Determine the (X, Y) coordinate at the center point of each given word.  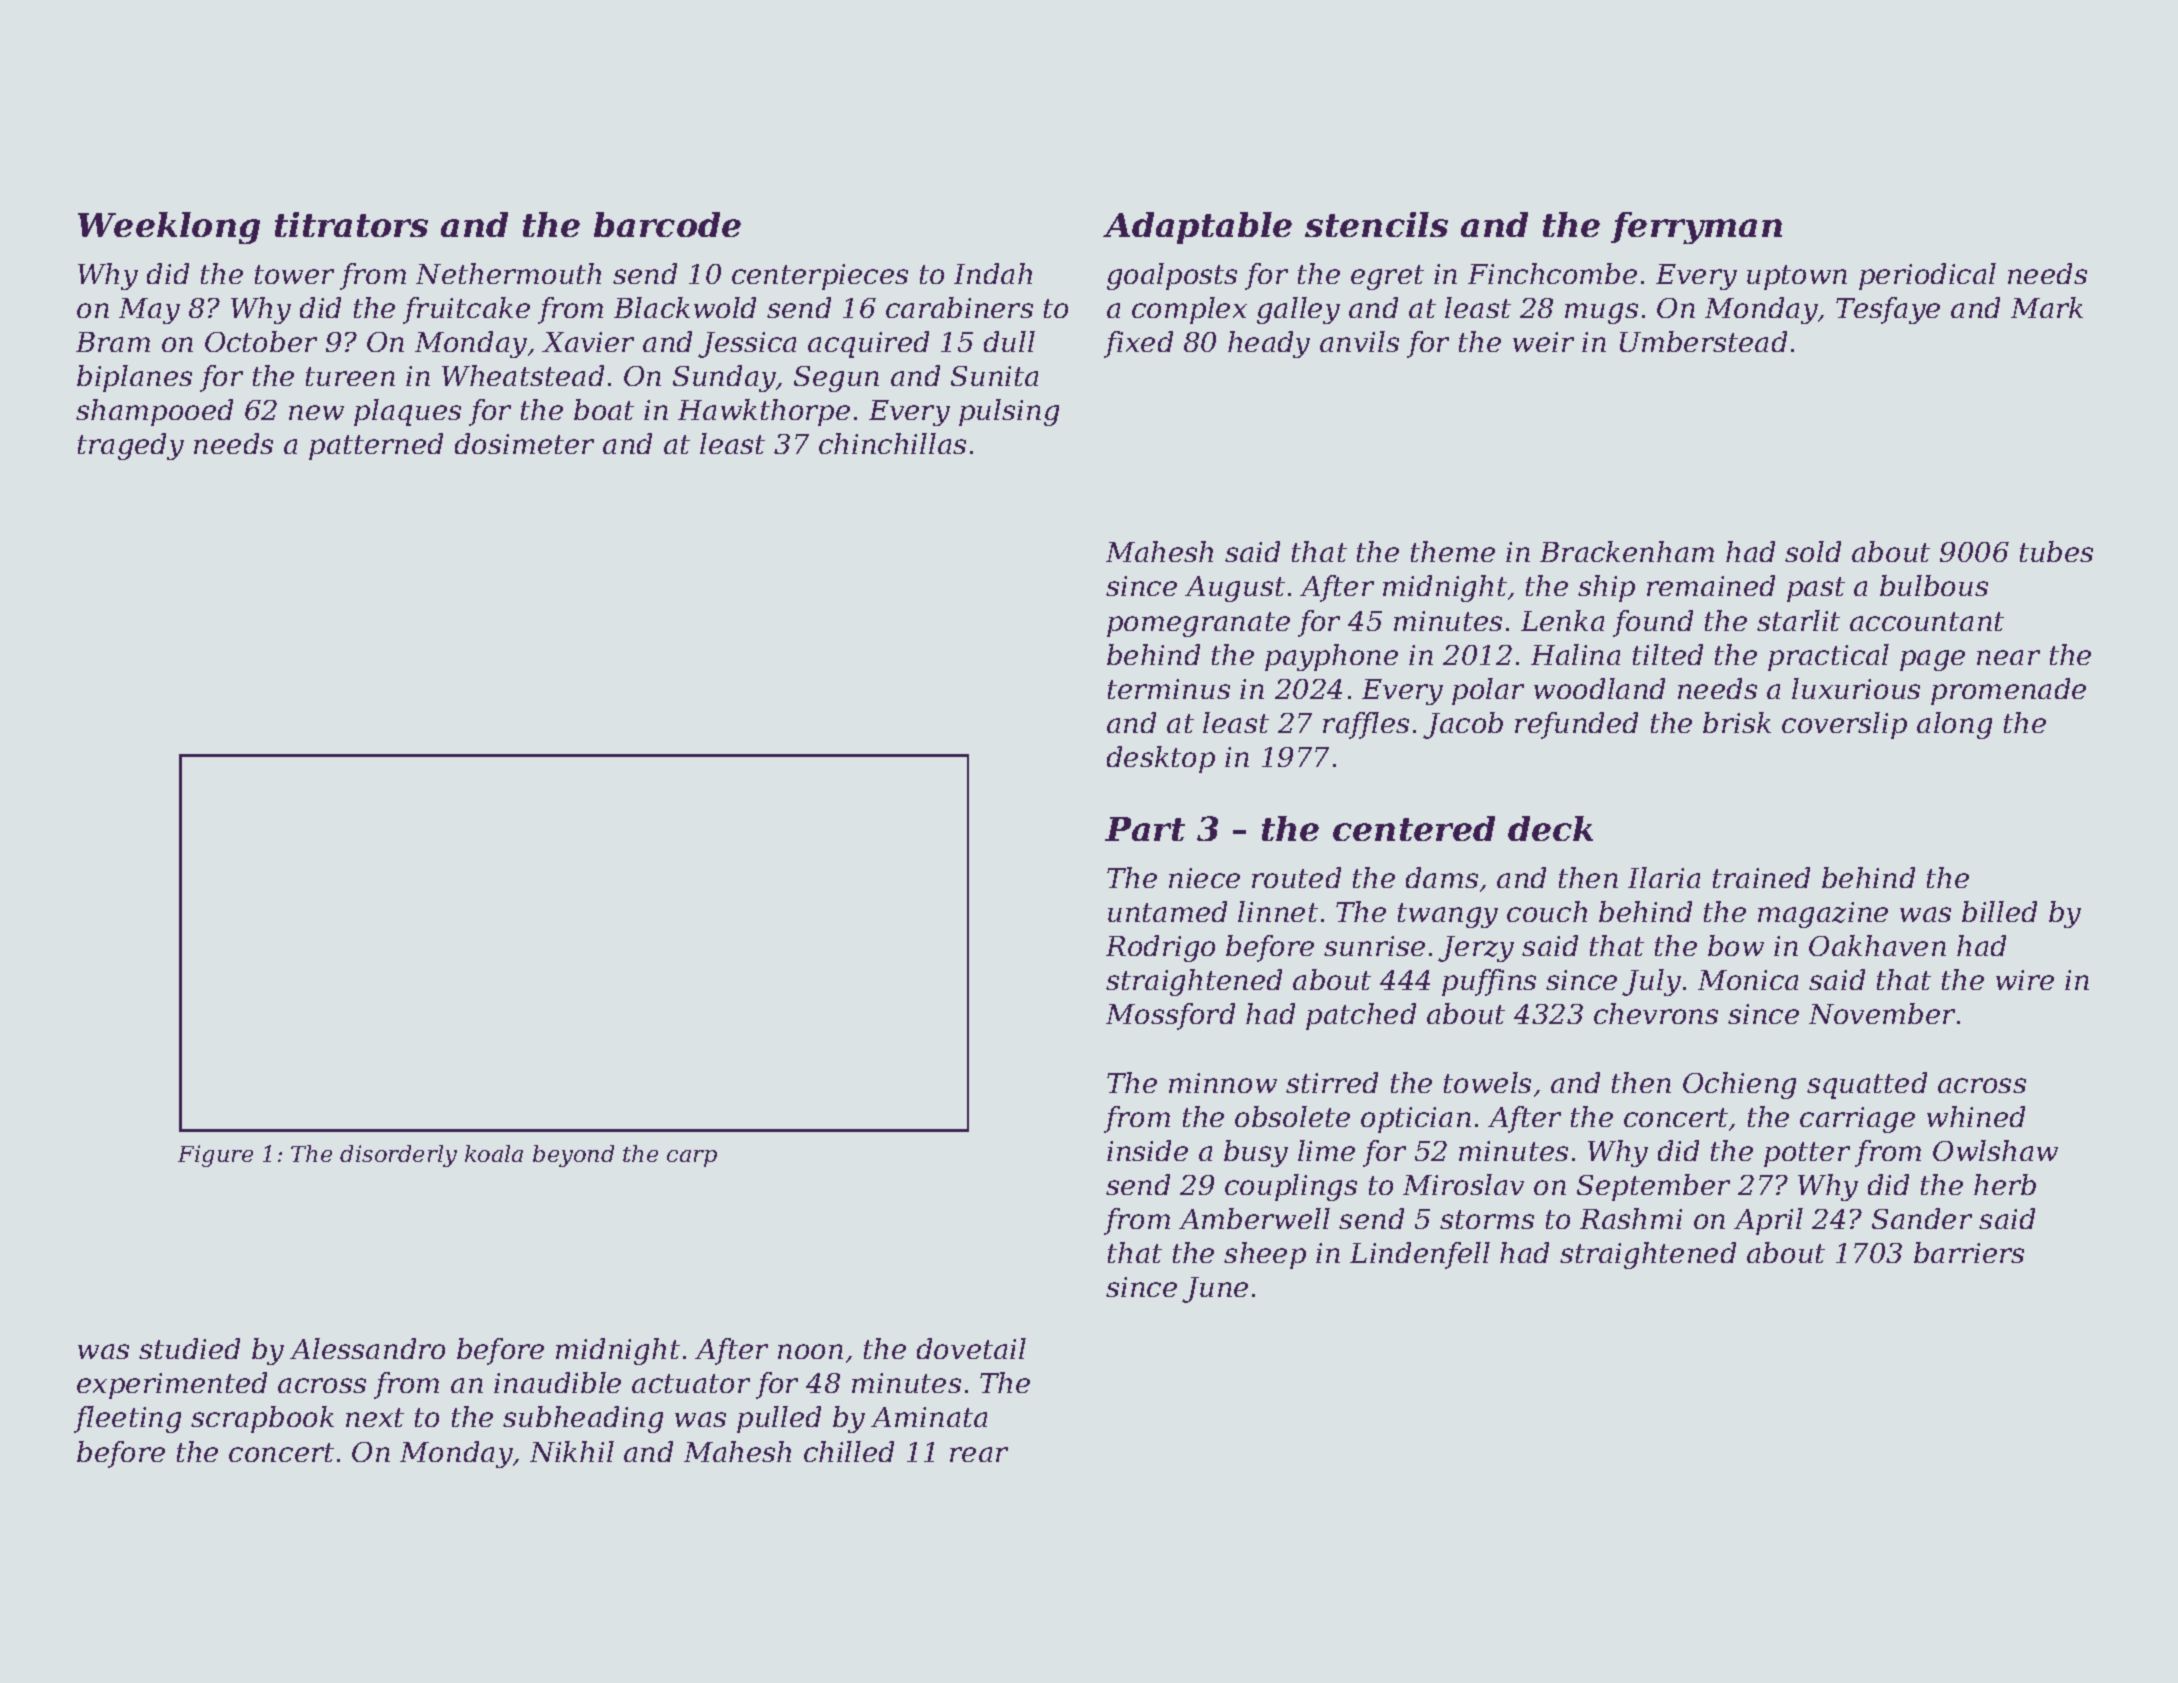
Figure (215, 1156)
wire (2025, 980)
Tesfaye (1888, 310)
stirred (1332, 1082)
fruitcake (466, 310)
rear (979, 1454)
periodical (1927, 276)
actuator (691, 1383)
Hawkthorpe (764, 412)
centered (1414, 828)
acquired (868, 344)
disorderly (398, 1156)
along (1954, 725)
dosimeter (524, 443)
